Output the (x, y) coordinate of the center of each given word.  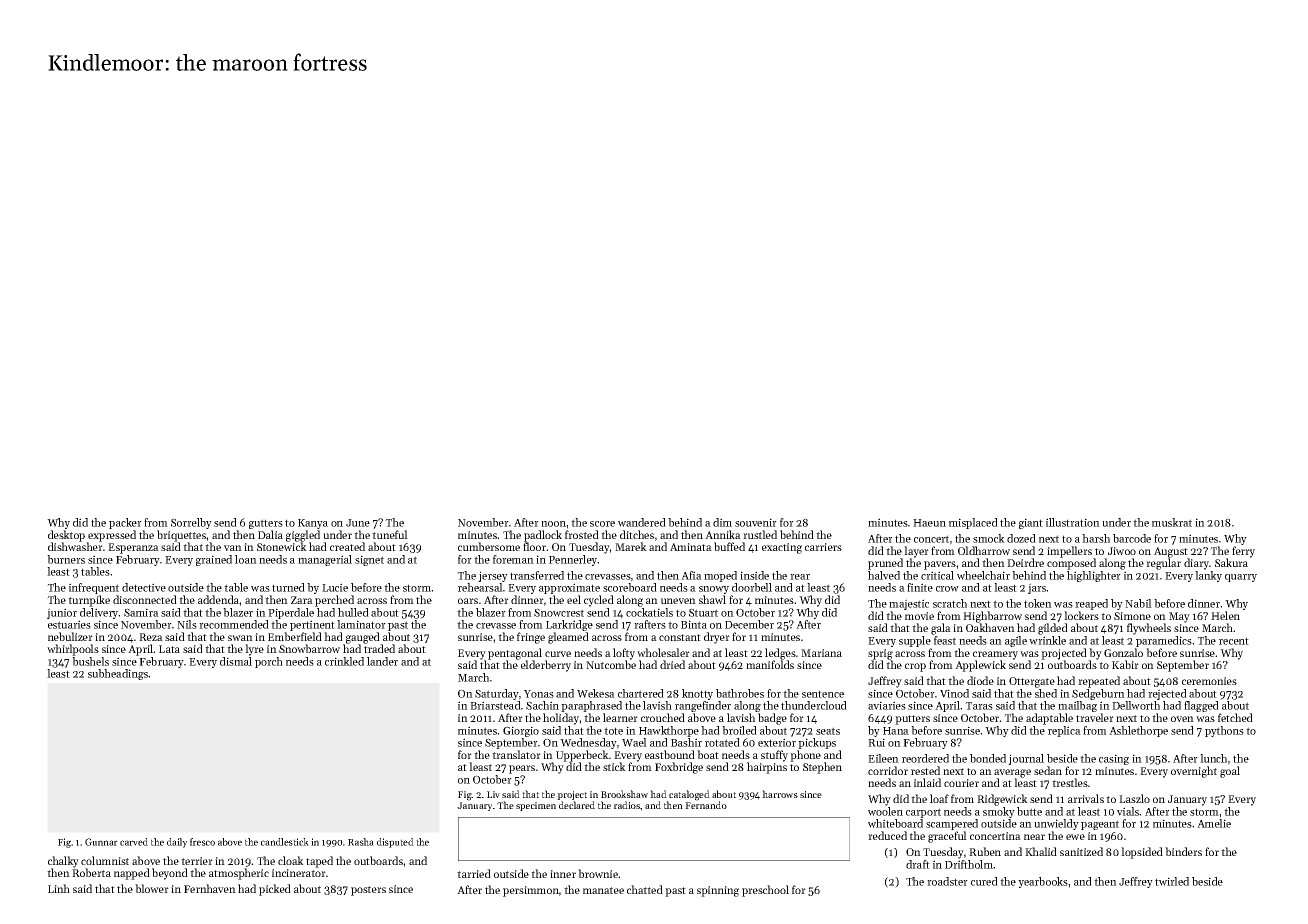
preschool (765, 891)
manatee (603, 890)
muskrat (1172, 522)
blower (152, 888)
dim (722, 522)
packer (125, 523)
